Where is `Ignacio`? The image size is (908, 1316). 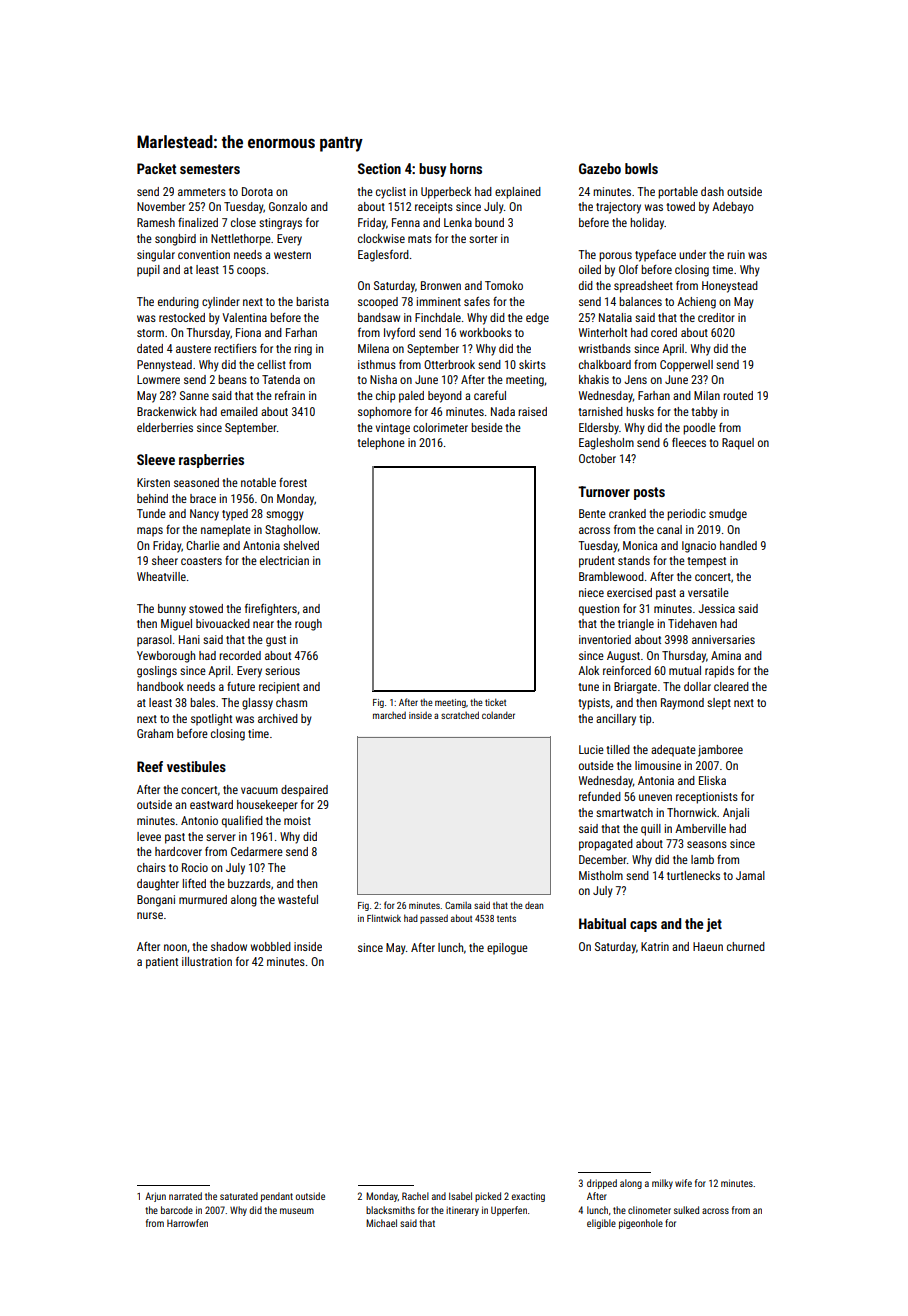
Ignacio is located at coordinates (699, 547).
